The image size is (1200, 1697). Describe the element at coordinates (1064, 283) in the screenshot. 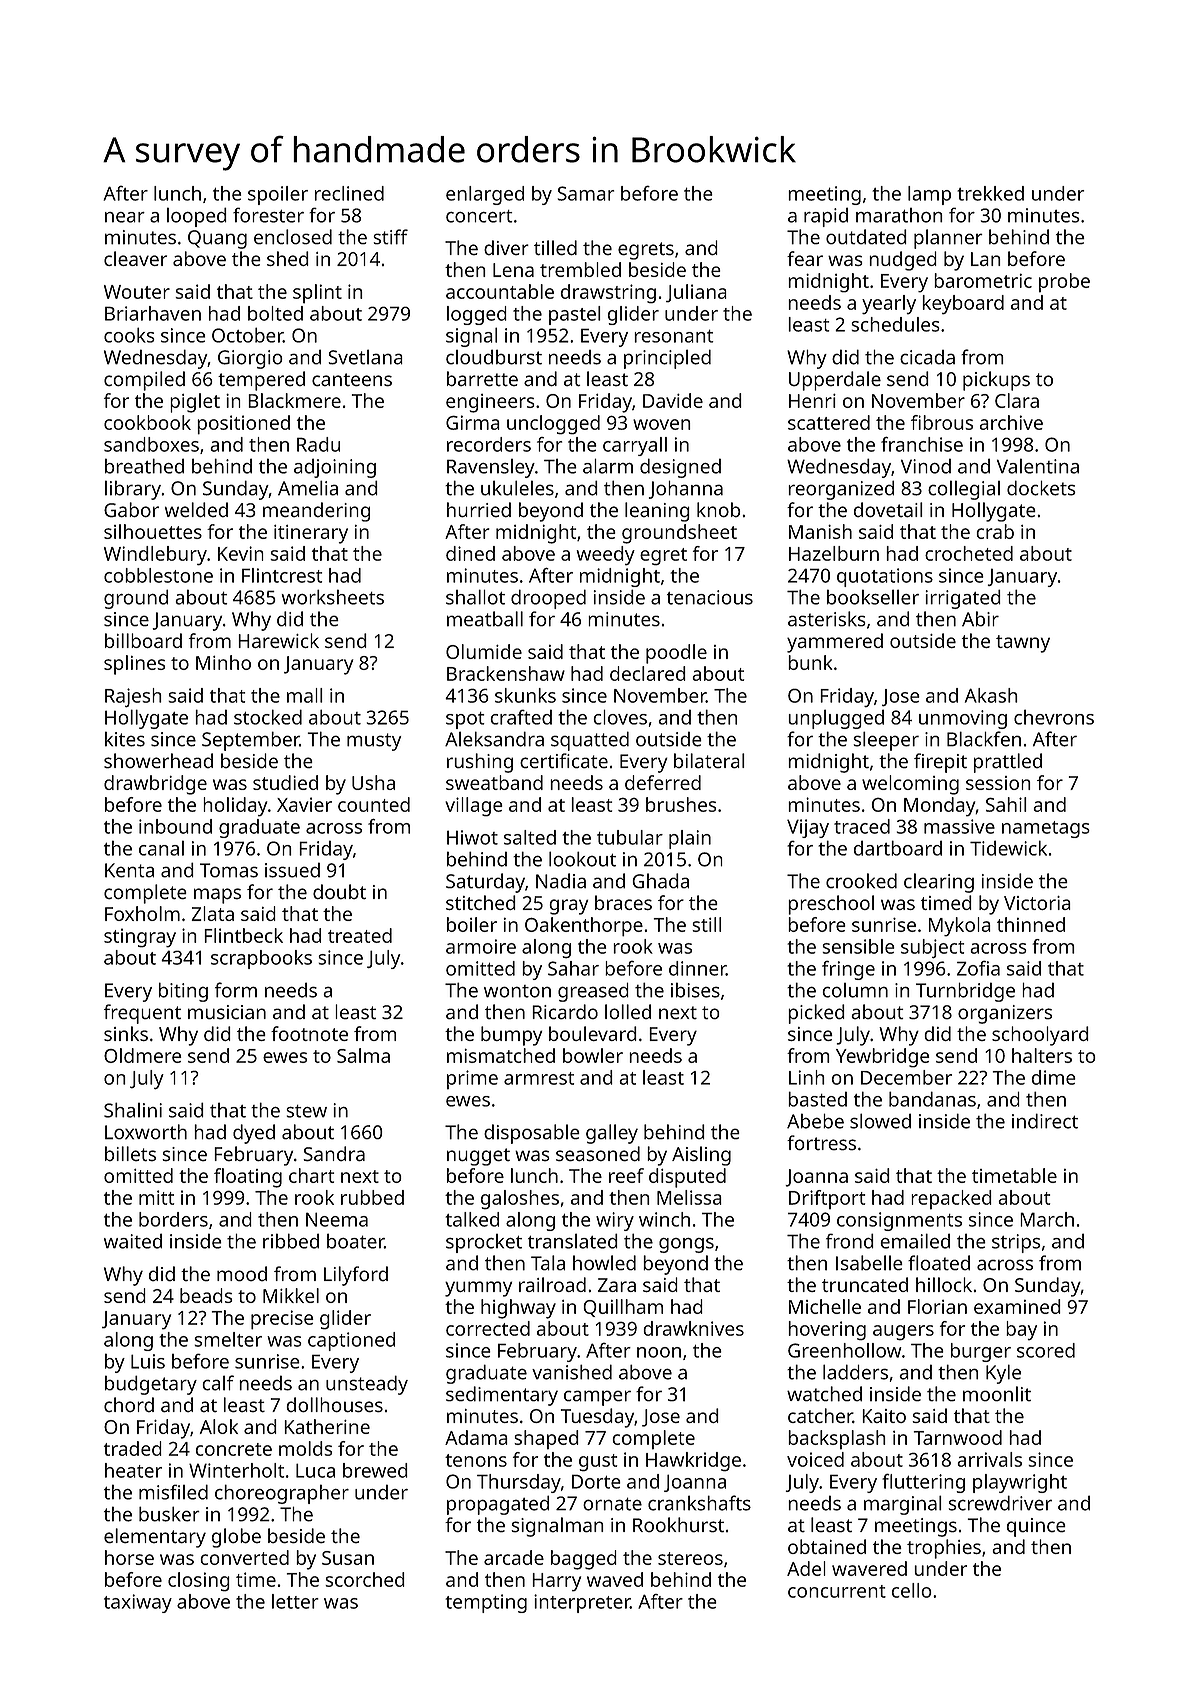

I see `probe` at that location.
